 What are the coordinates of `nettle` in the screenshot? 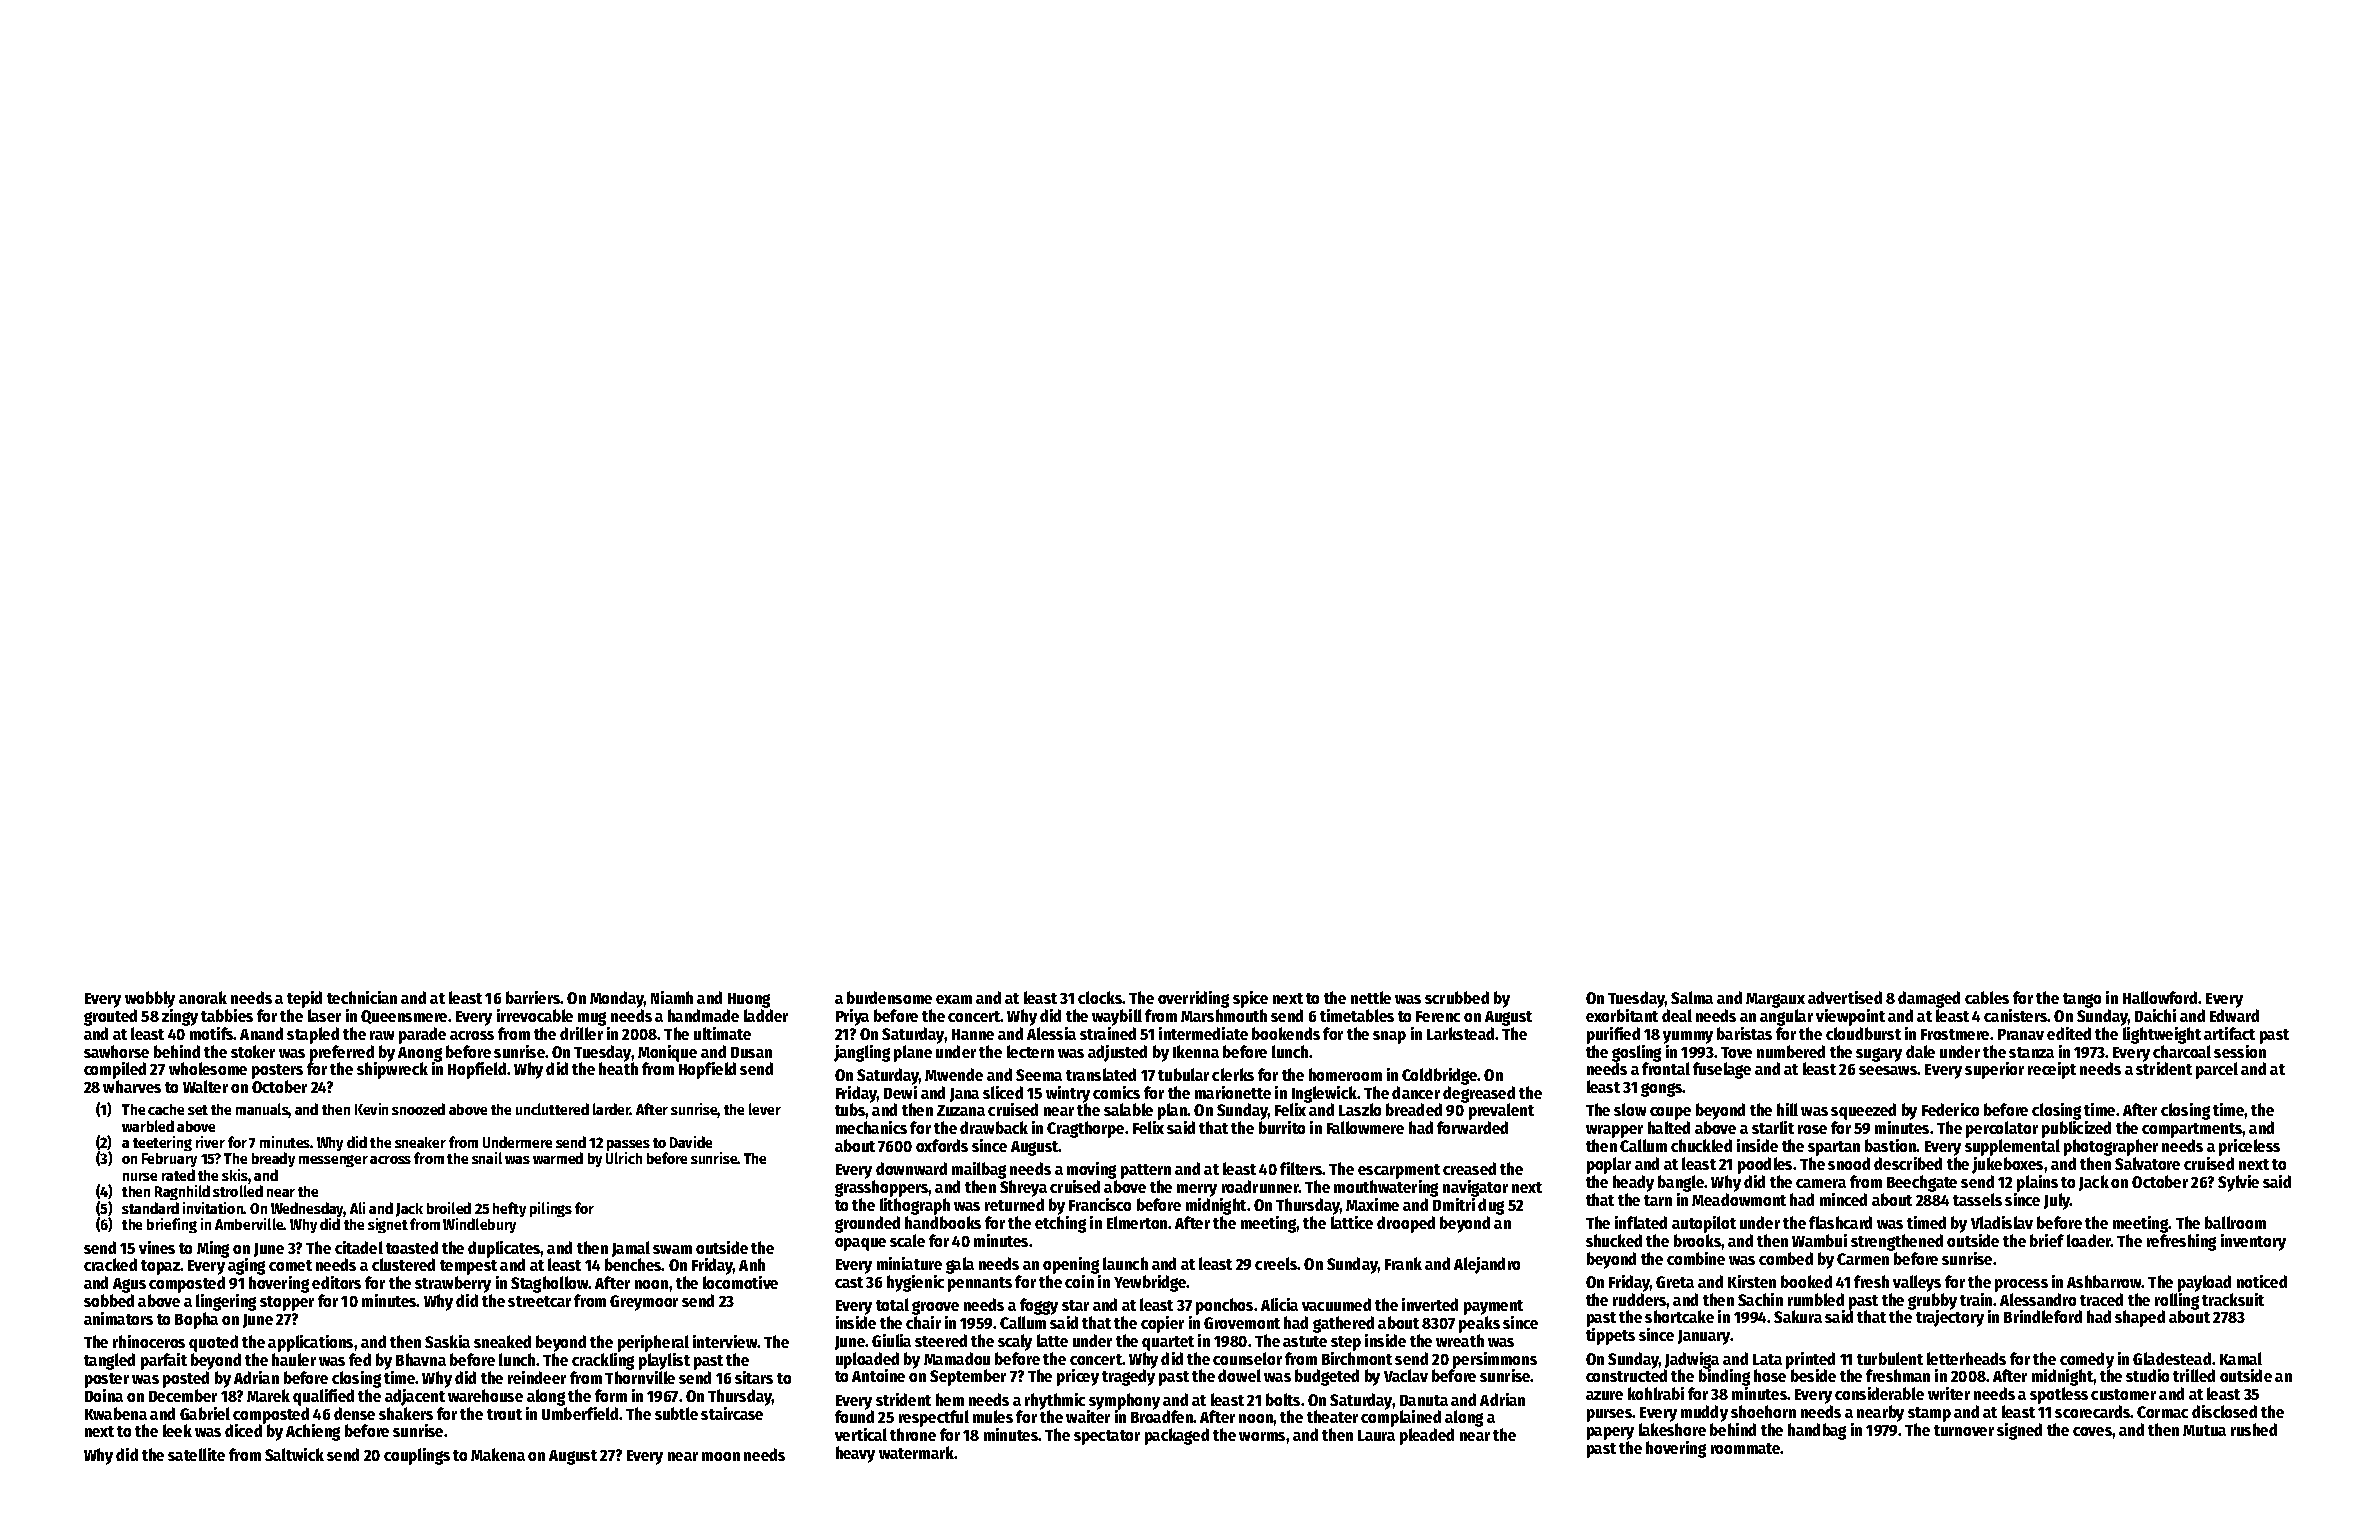 It's located at (1371, 997).
